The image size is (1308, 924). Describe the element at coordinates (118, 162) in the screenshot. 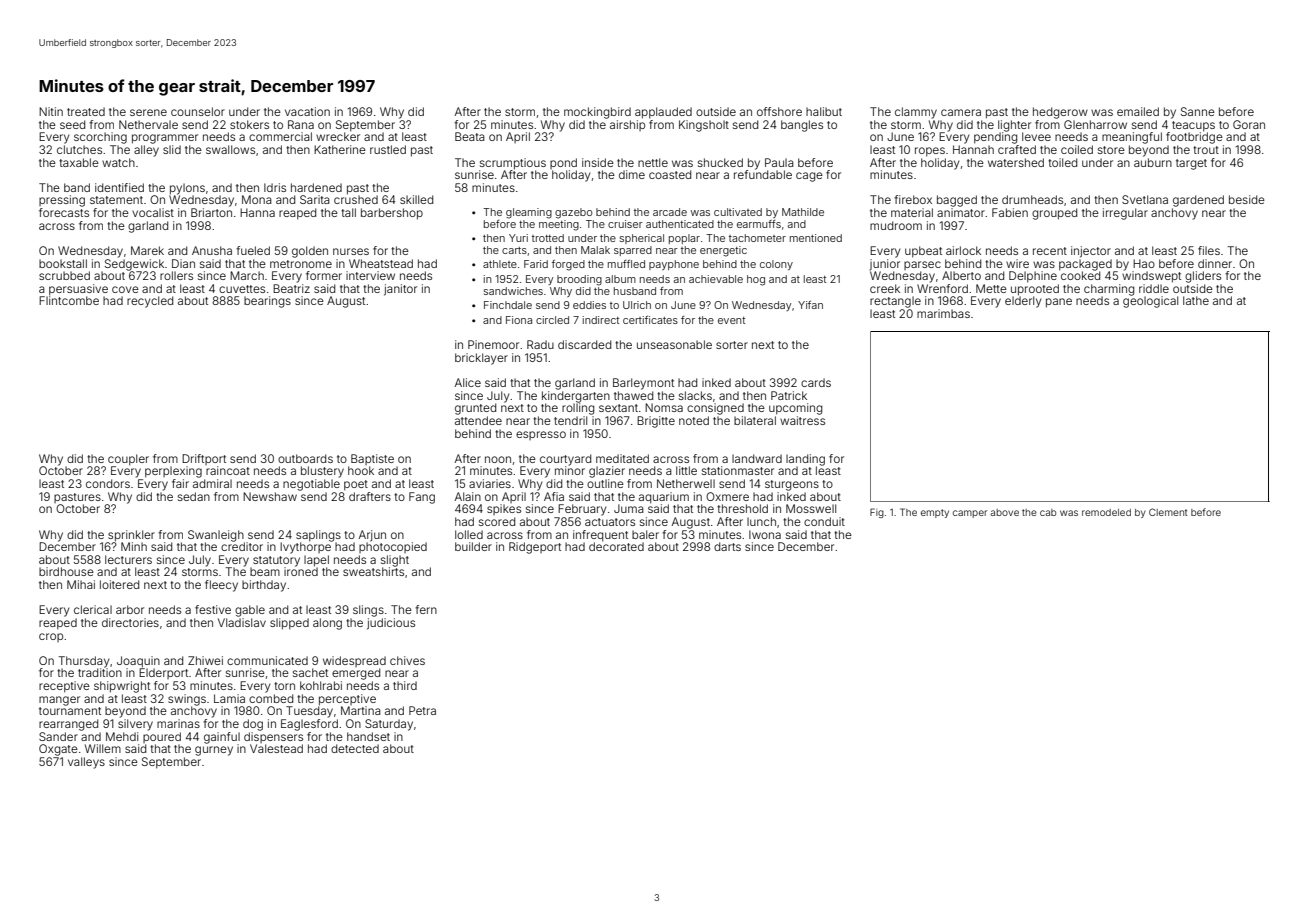

I see `watch` at that location.
